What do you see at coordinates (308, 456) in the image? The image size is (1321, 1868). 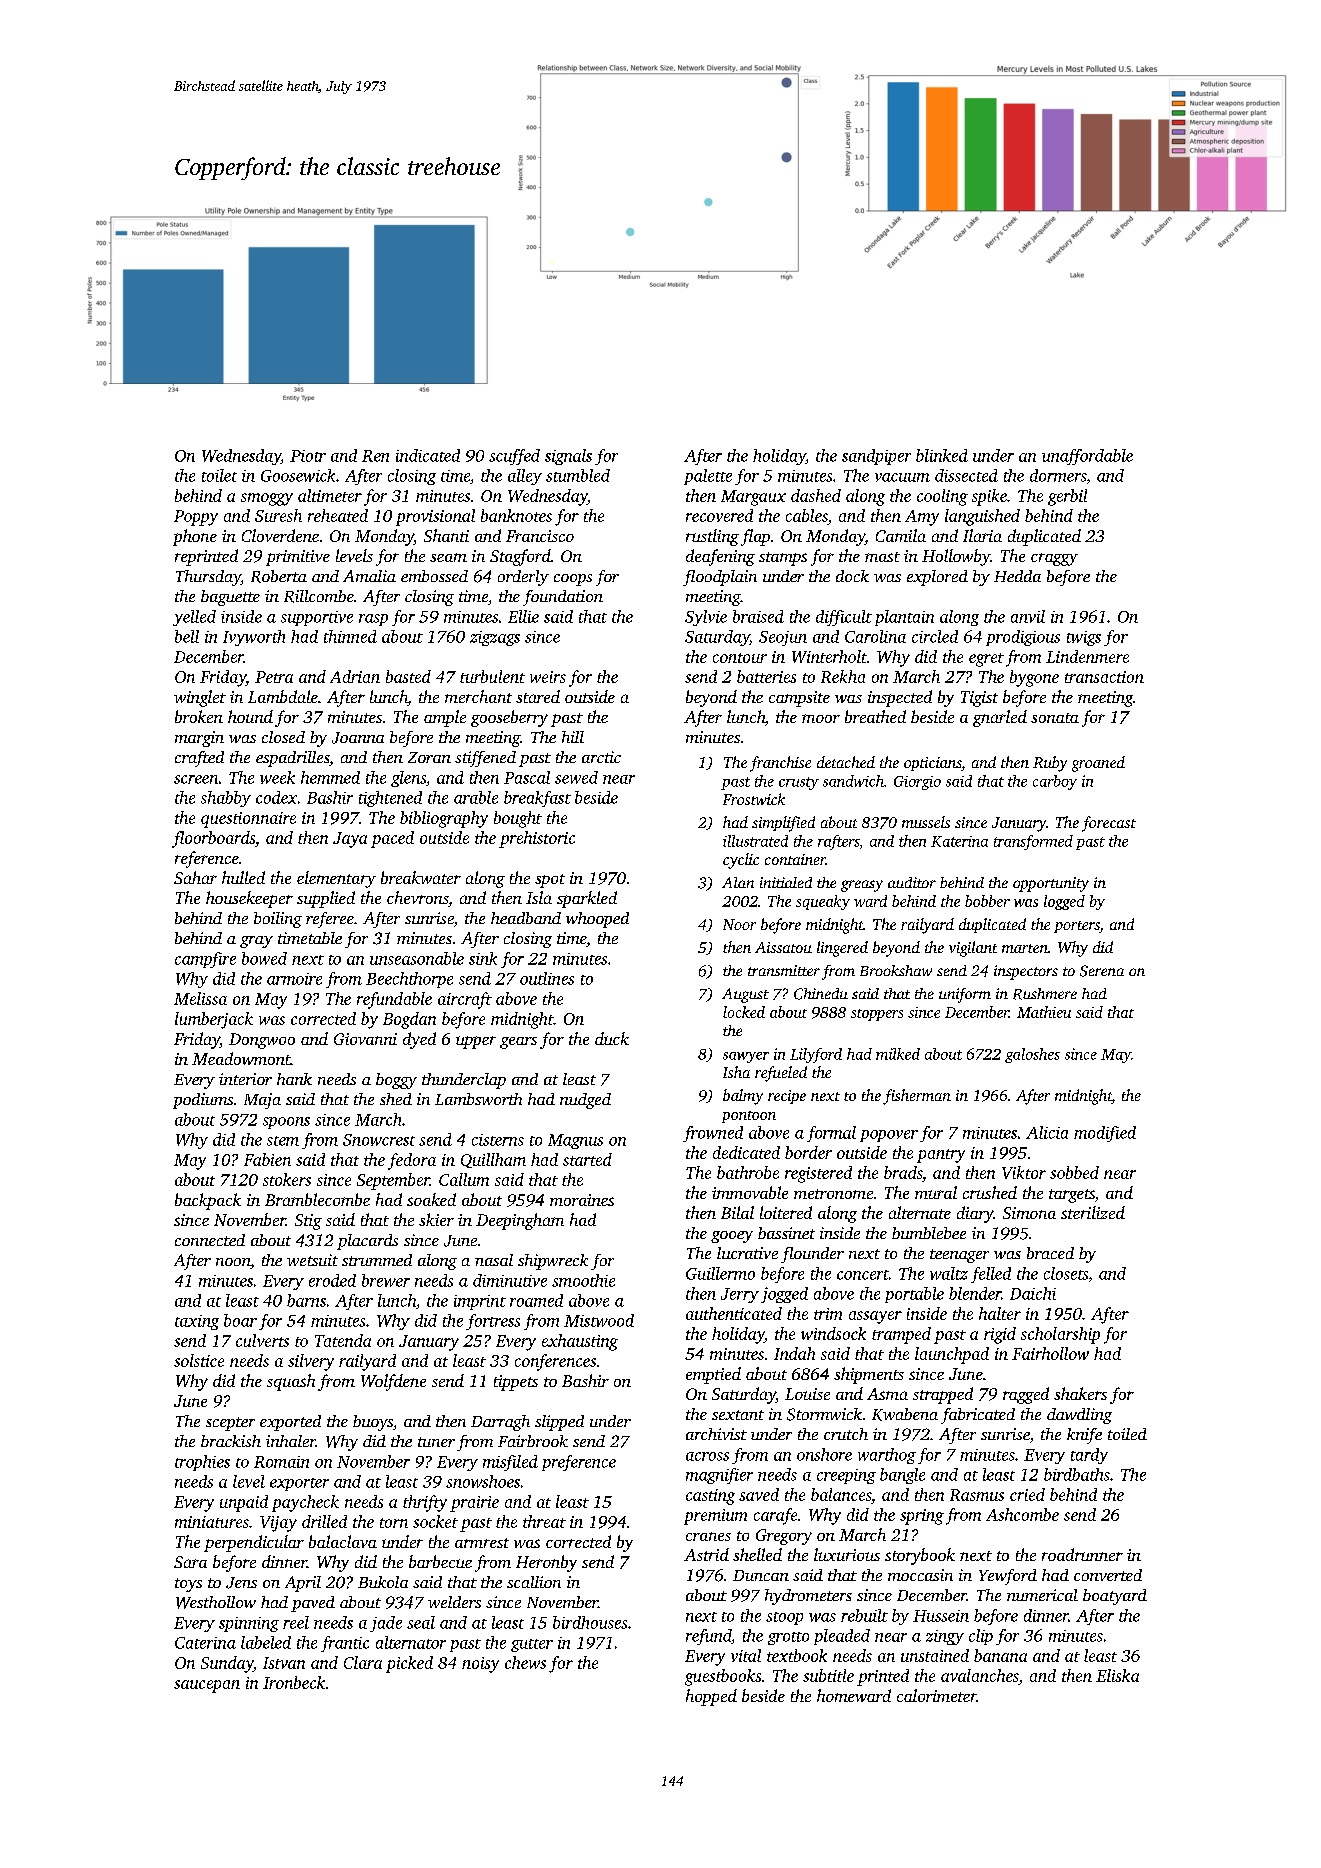 I see `Piotr` at bounding box center [308, 456].
